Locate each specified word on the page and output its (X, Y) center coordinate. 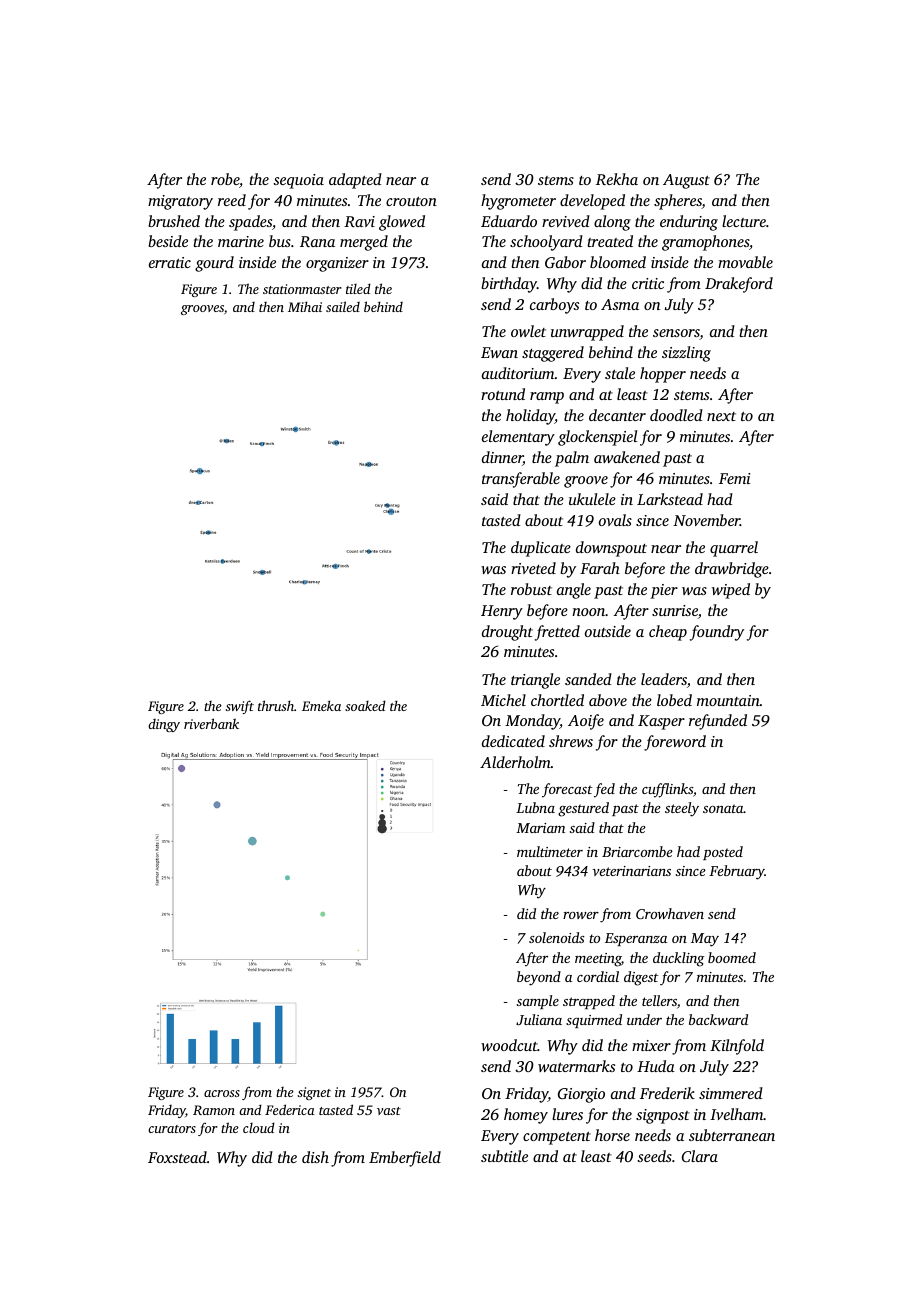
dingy (164, 725)
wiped (731, 591)
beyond (539, 978)
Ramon (214, 1110)
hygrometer (518, 202)
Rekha (617, 179)
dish (315, 1157)
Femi (735, 478)
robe (225, 179)
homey (526, 1116)
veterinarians (632, 871)
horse (612, 1135)
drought (507, 633)
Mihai (305, 306)
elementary (518, 438)
